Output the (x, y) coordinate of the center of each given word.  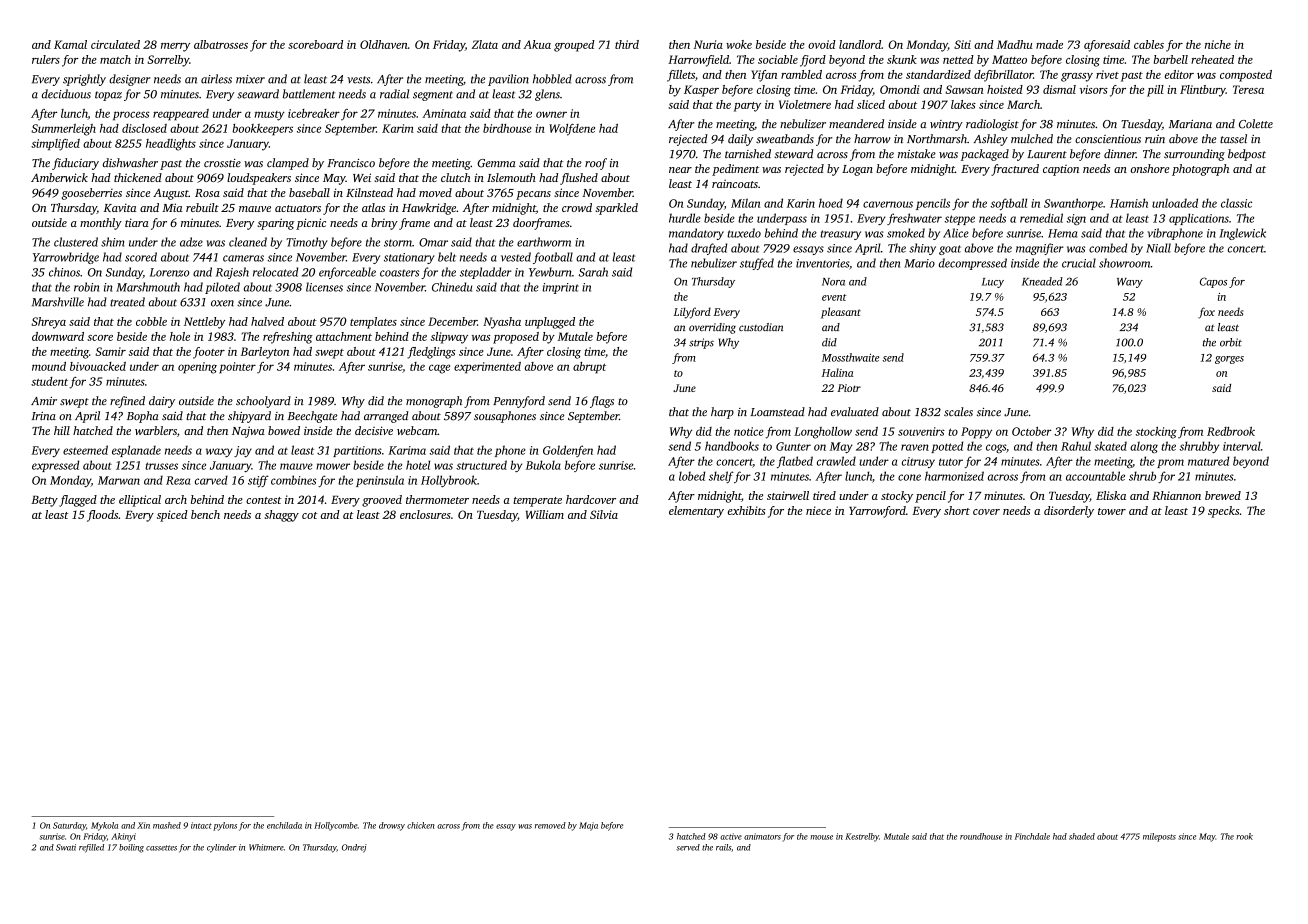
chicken (421, 825)
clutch (455, 177)
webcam (417, 430)
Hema (1062, 233)
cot (310, 515)
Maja (588, 826)
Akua (537, 44)
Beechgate (312, 417)
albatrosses (221, 44)
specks (1223, 512)
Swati (66, 847)
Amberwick (59, 177)
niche (1218, 44)
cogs (996, 448)
